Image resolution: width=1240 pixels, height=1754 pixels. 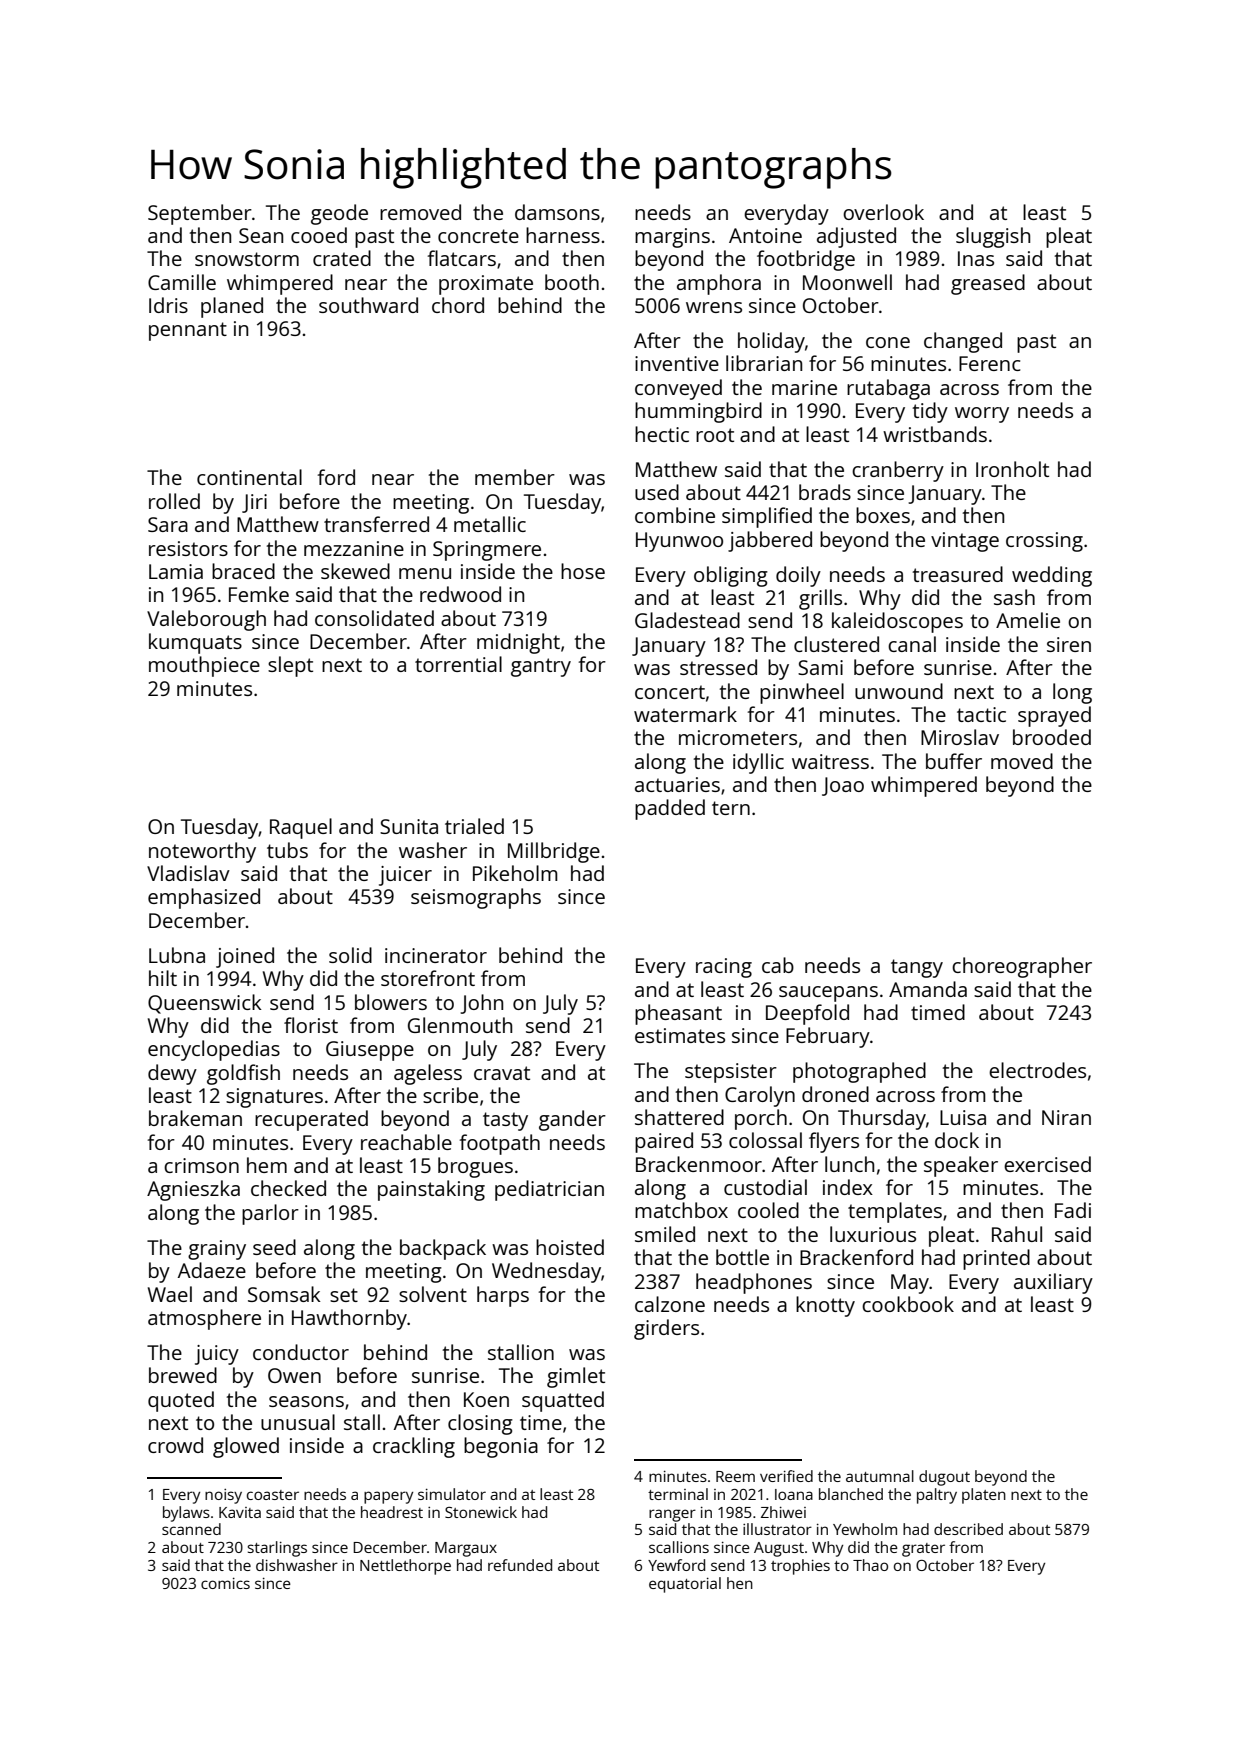 I want to click on Lubna, so click(x=177, y=955).
